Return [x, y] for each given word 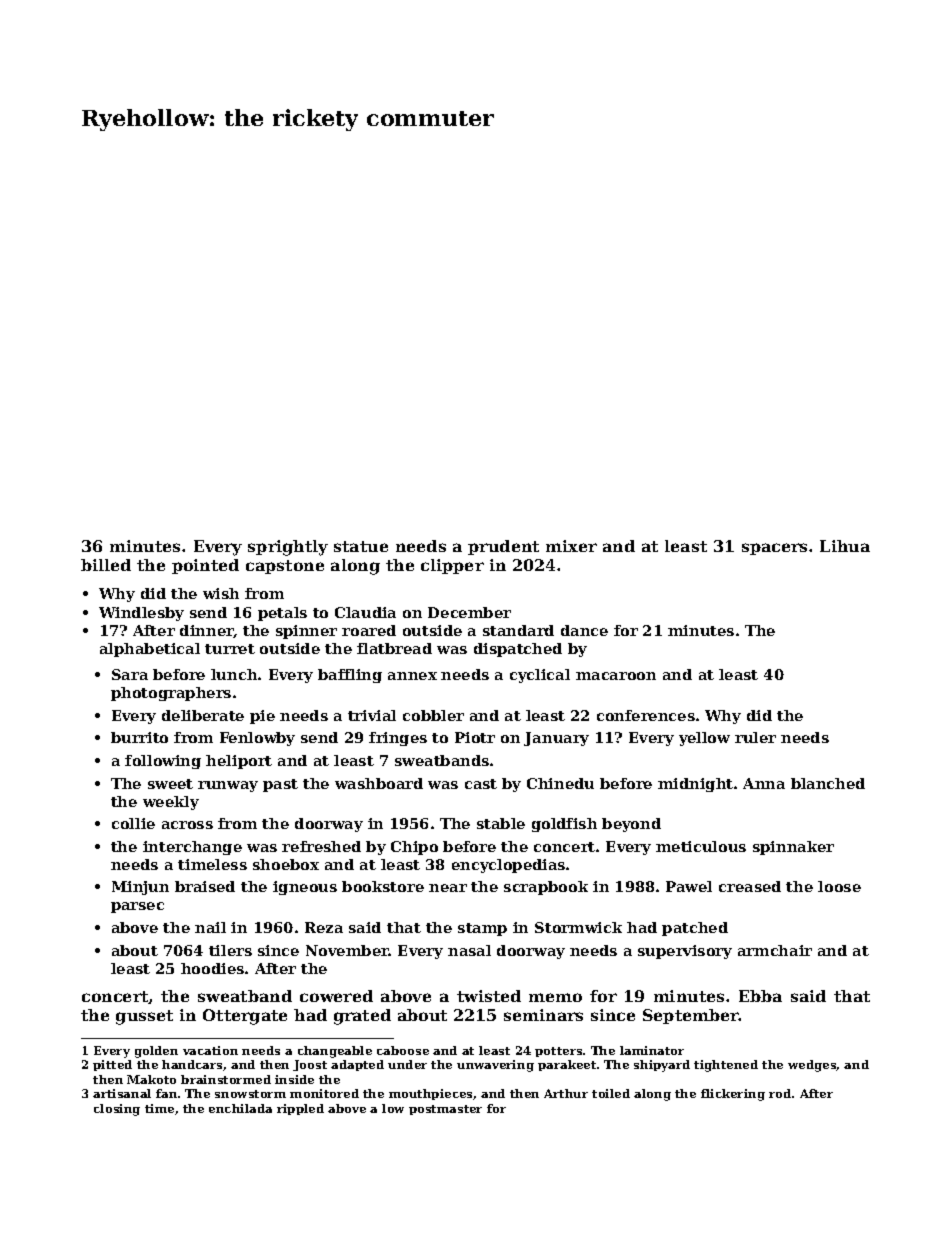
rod [780, 1093]
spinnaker [793, 848]
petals [282, 614]
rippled [300, 1109]
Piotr [475, 737]
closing [117, 1110]
